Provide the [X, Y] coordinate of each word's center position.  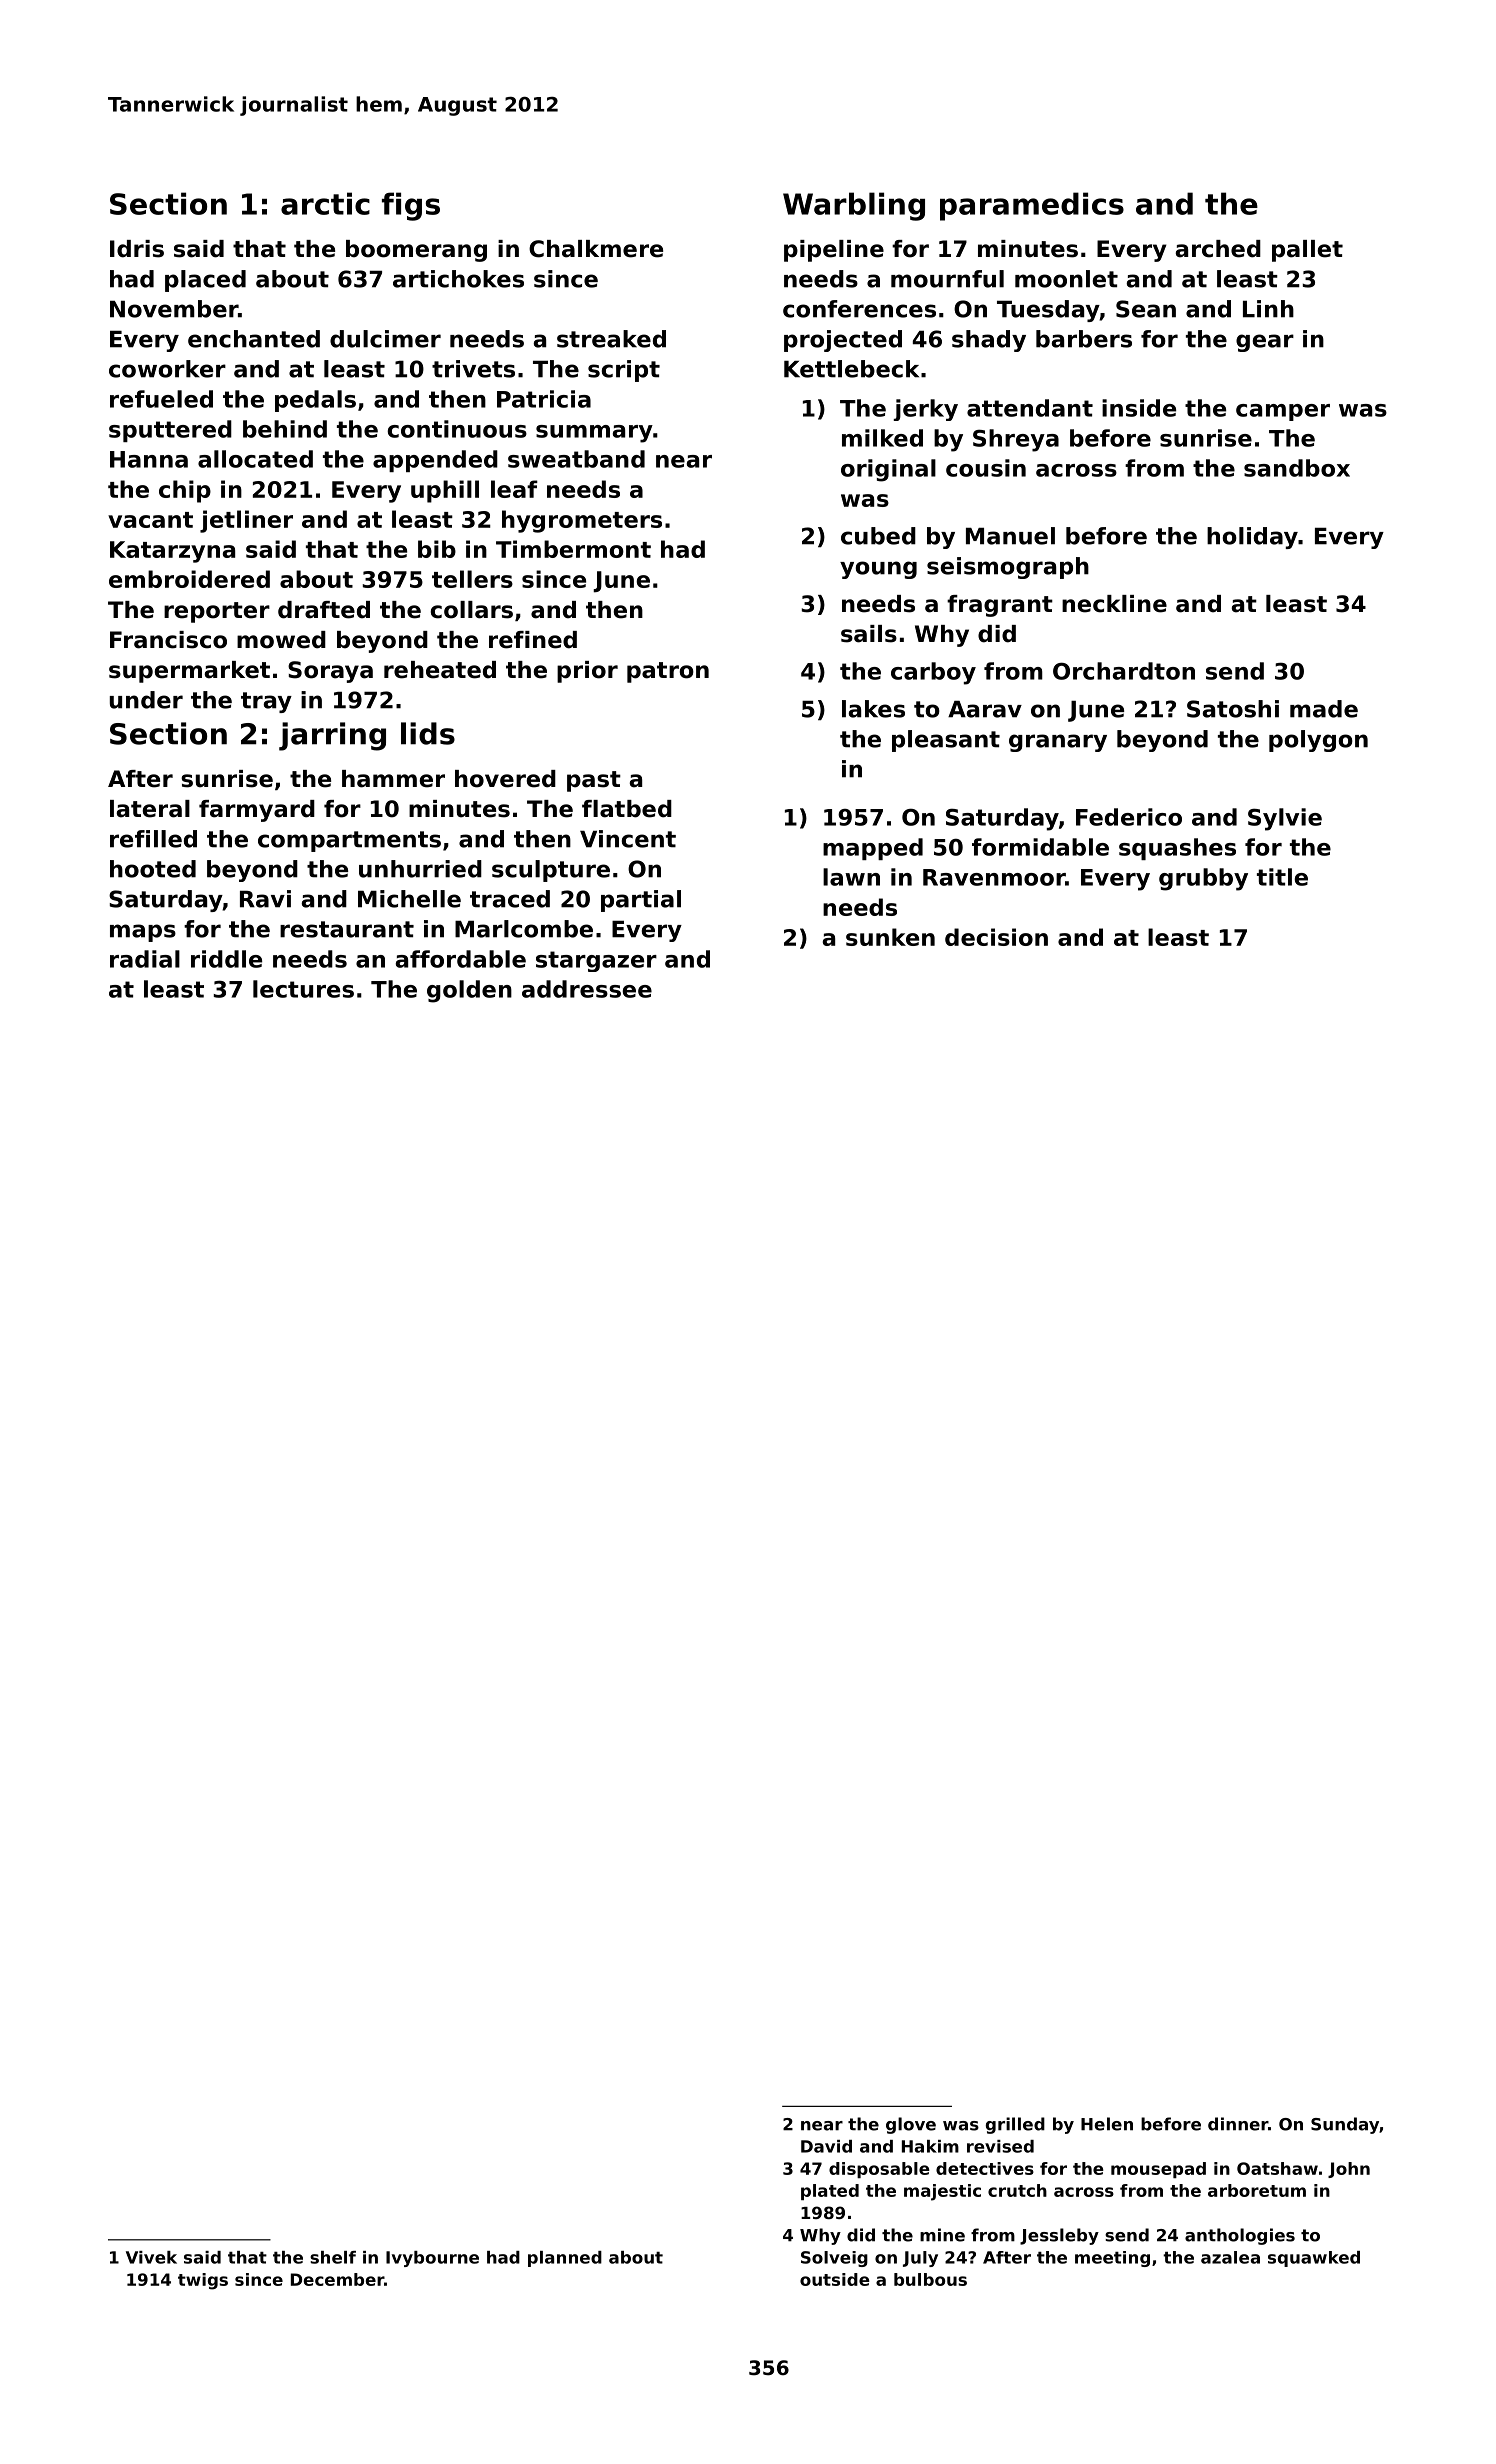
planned [565, 2259]
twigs [203, 2281]
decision [996, 937]
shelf [333, 2257]
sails [869, 634]
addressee [587, 989]
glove [911, 2125]
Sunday [1345, 2125]
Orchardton [1124, 671]
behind [285, 429]
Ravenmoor [994, 877]
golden [469, 991]
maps [143, 933]
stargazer [596, 961]
